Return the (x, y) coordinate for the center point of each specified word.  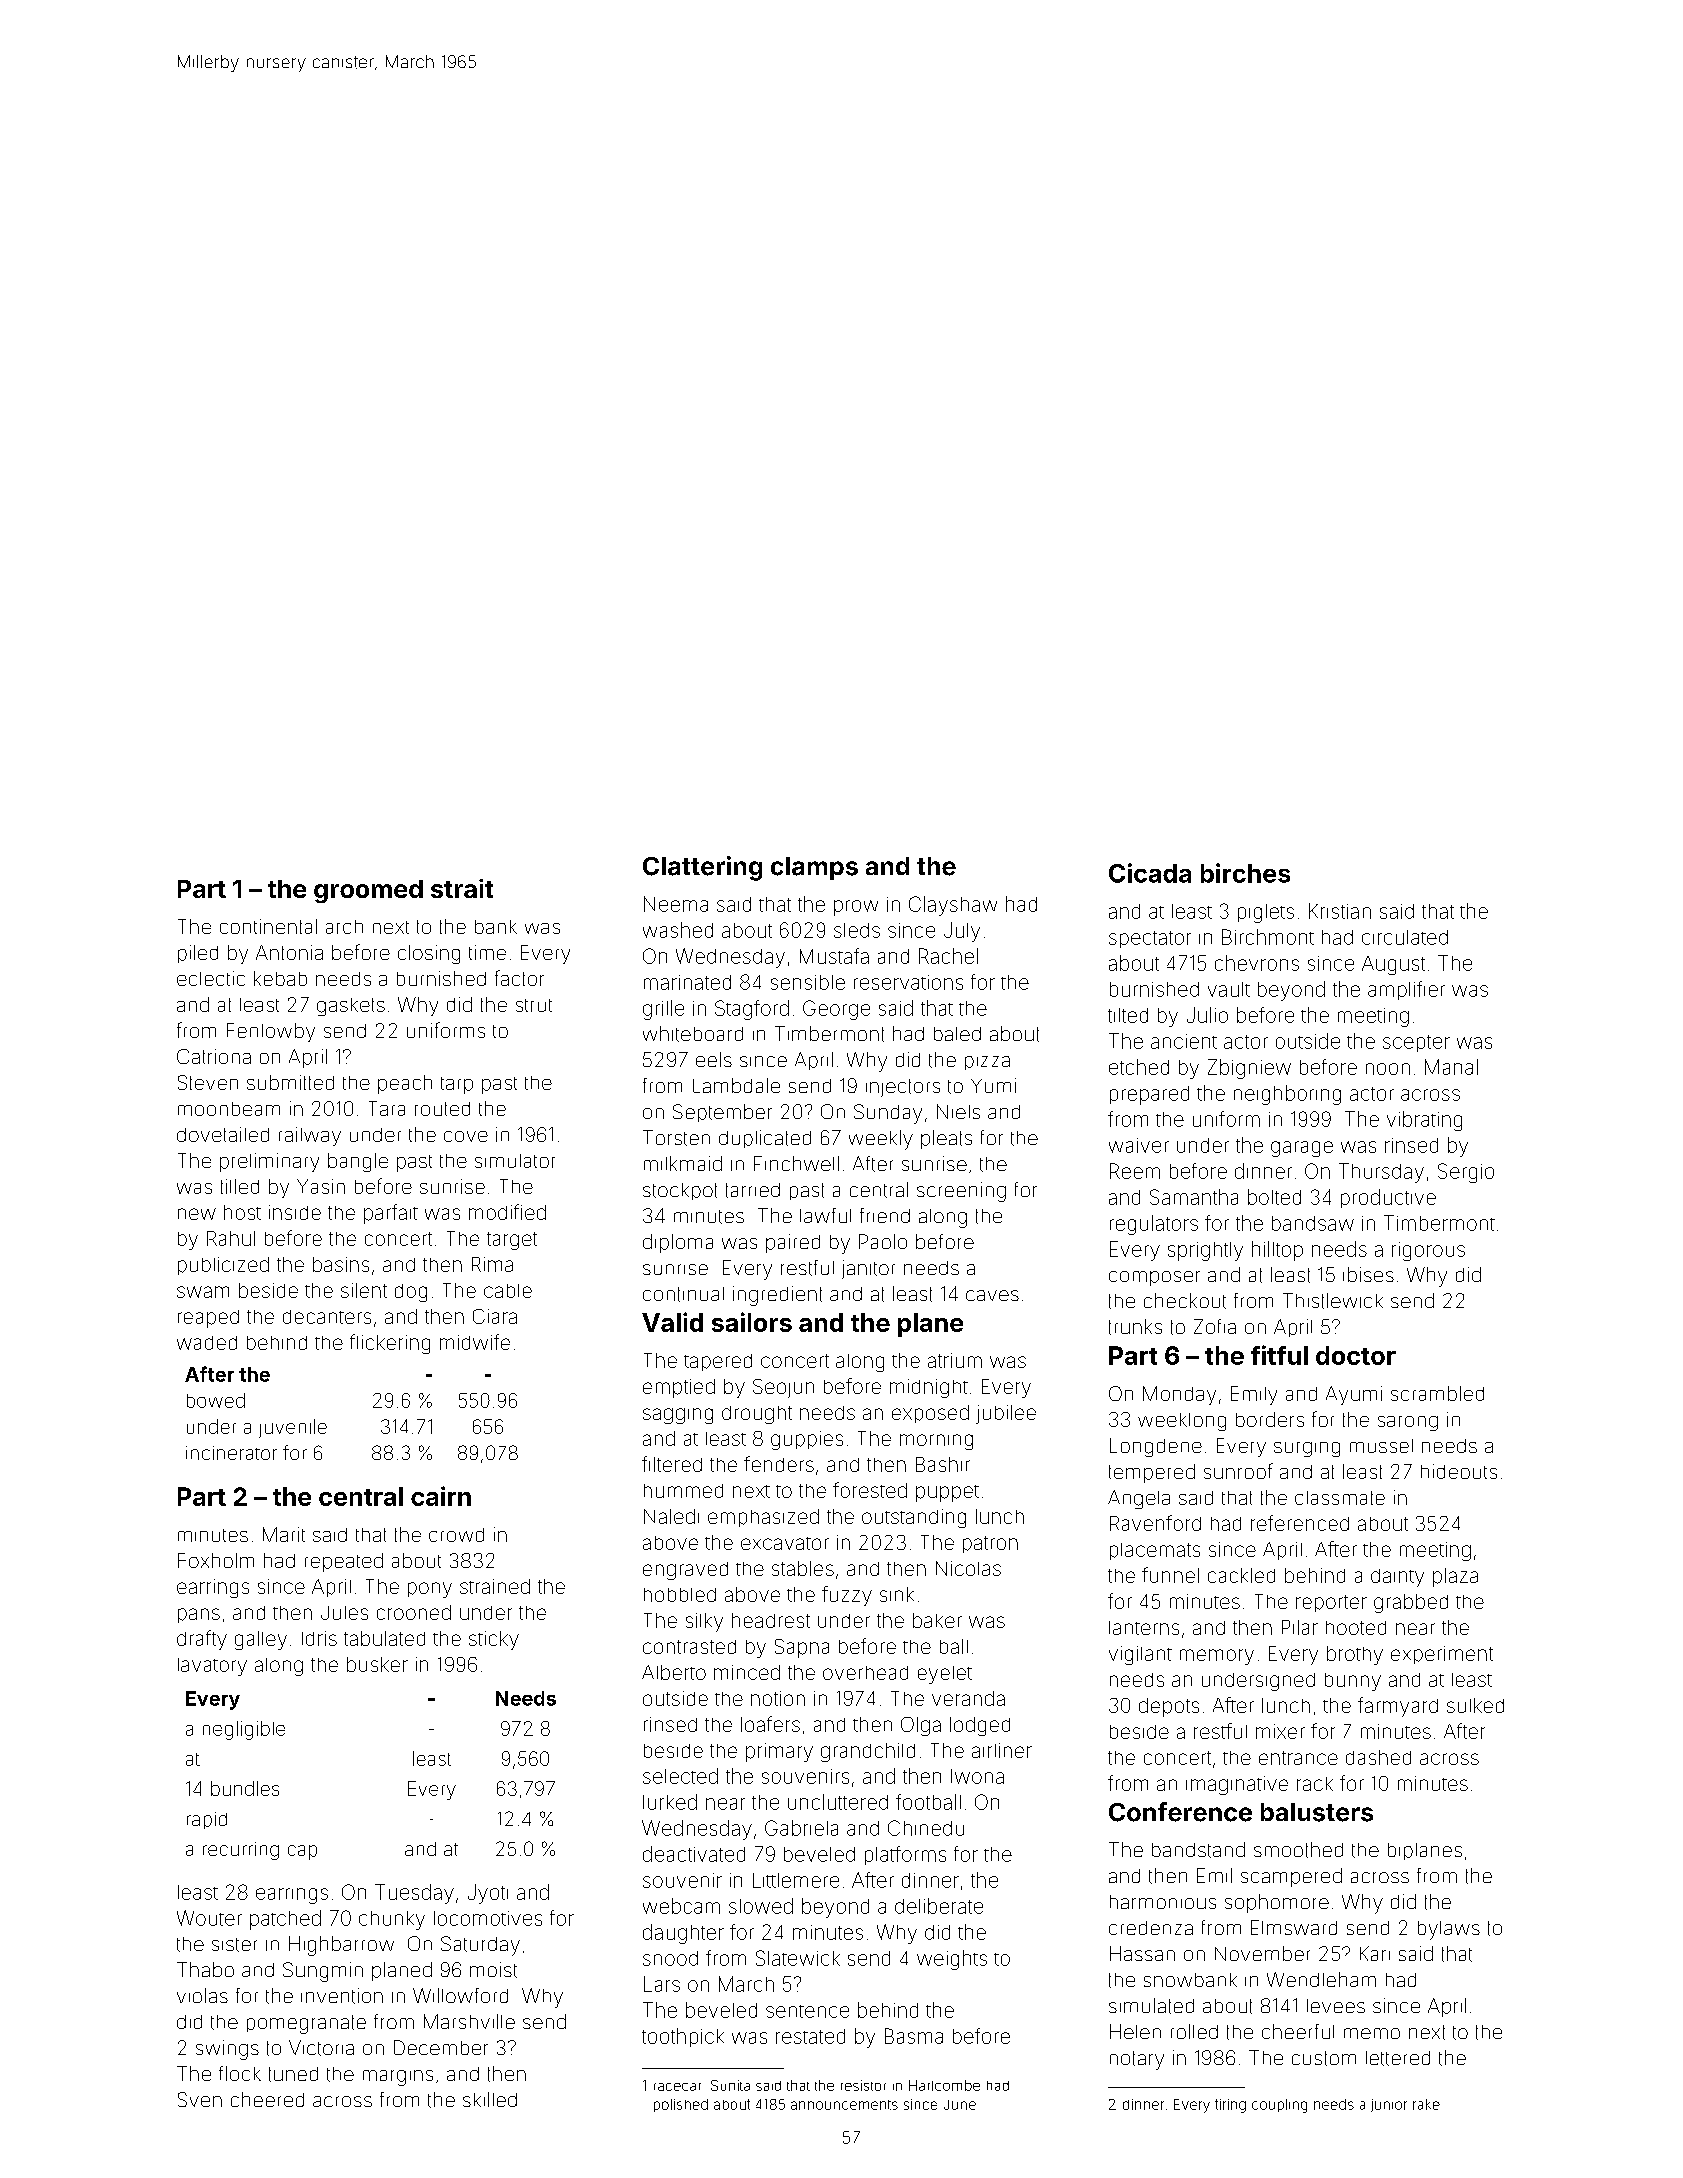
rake (1426, 2104)
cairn (441, 1496)
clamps (814, 868)
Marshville (469, 2021)
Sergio (1466, 1173)
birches (1245, 873)
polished (681, 2105)
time (487, 952)
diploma (678, 1243)
